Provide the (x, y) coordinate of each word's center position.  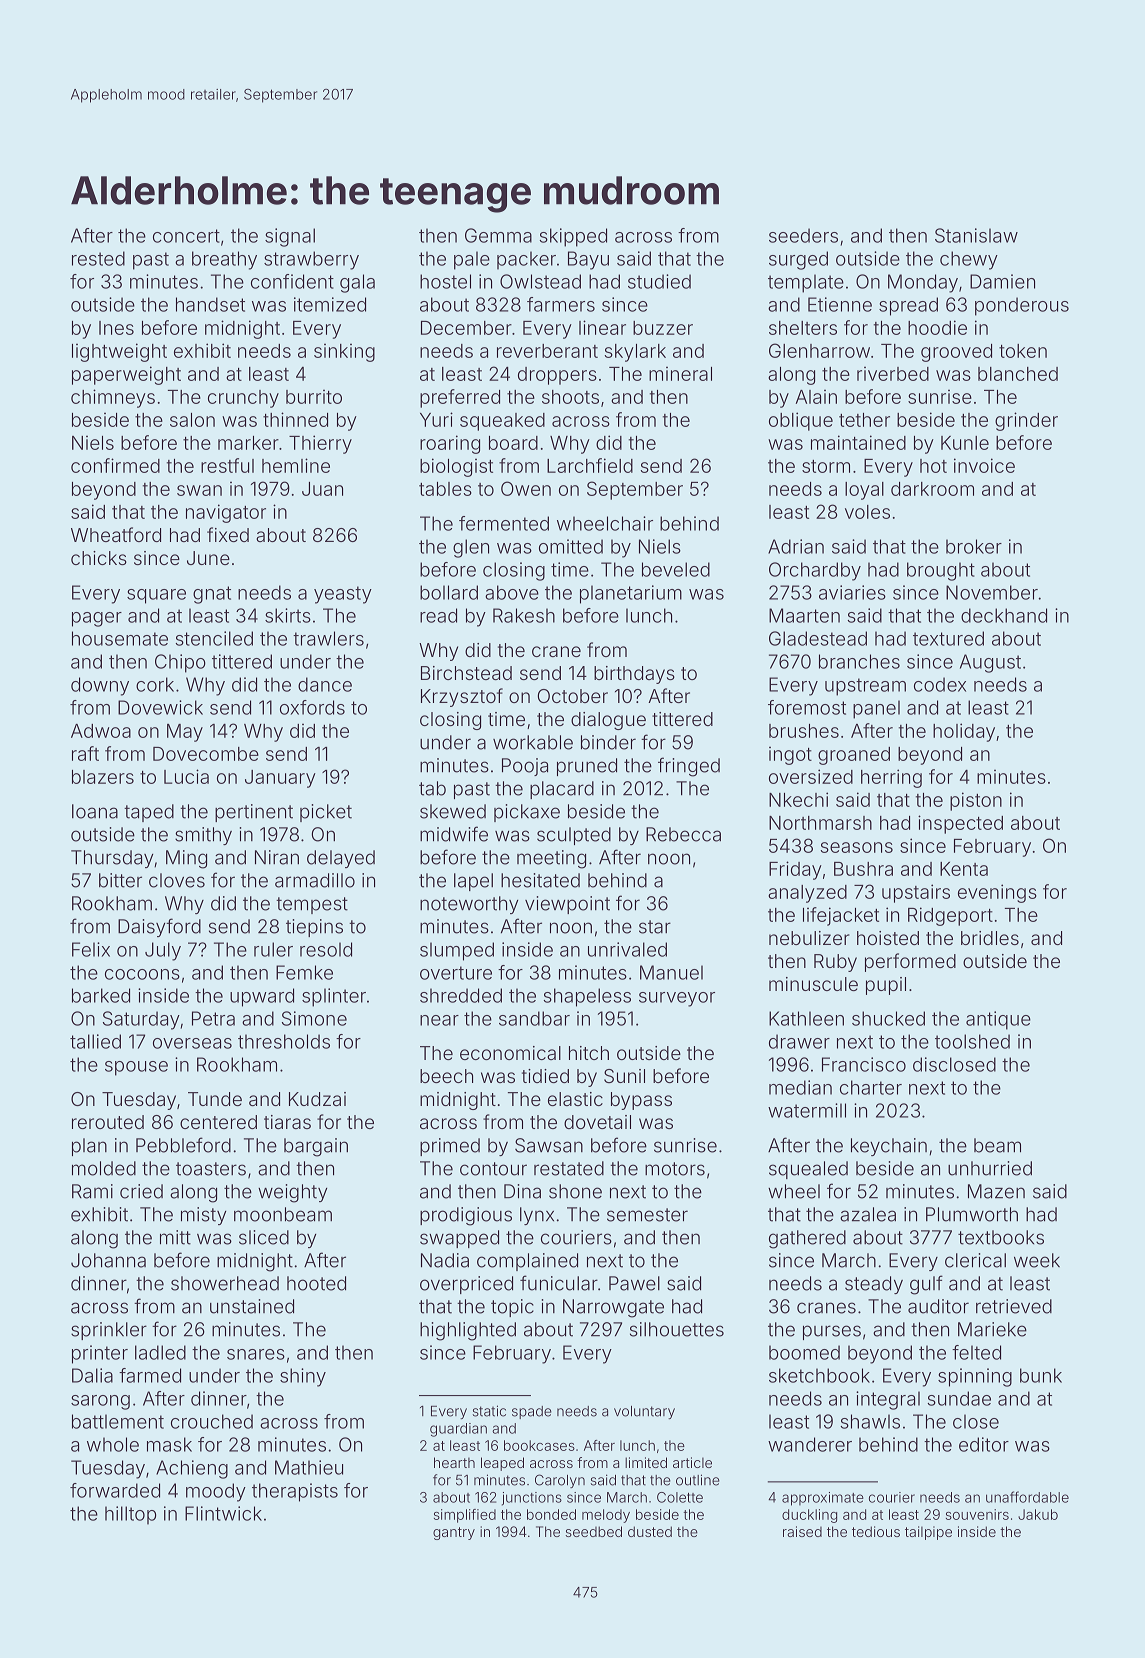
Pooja (525, 767)
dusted (650, 1531)
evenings (997, 893)
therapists (295, 1492)
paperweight (126, 375)
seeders (803, 235)
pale (472, 260)
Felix (91, 949)
